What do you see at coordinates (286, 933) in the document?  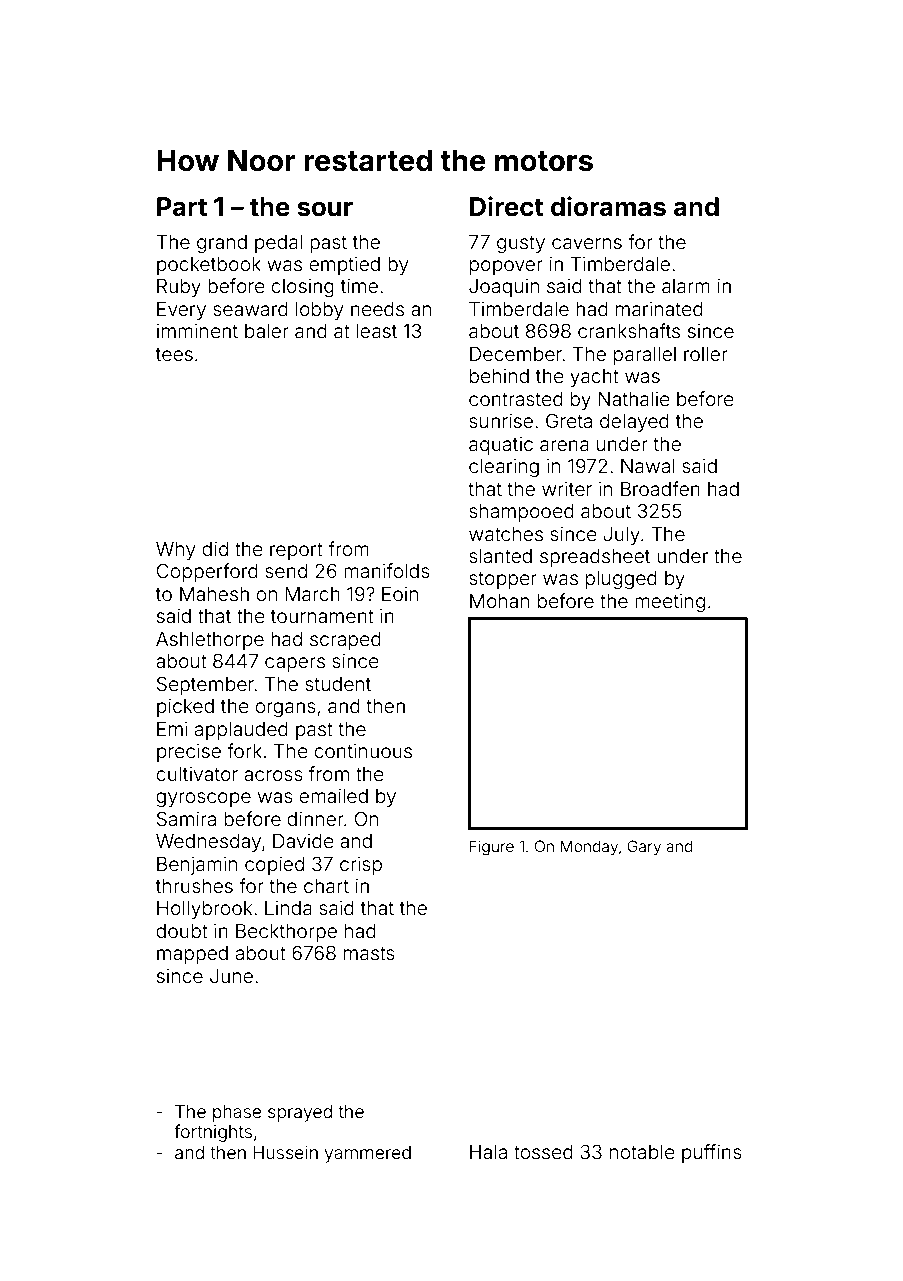 I see `Beckthorpe` at bounding box center [286, 933].
